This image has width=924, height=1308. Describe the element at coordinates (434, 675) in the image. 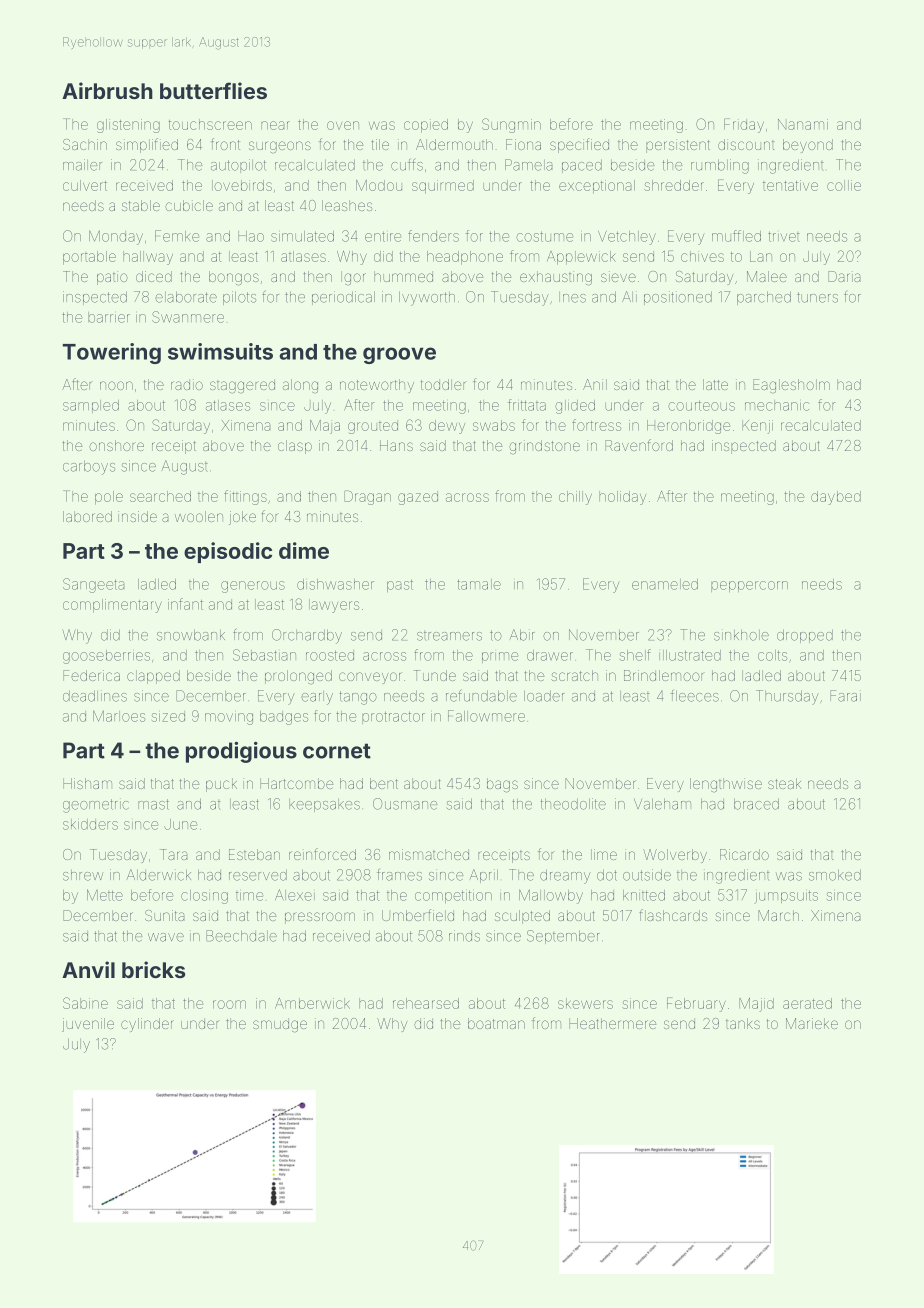

I see `Tunde` at that location.
